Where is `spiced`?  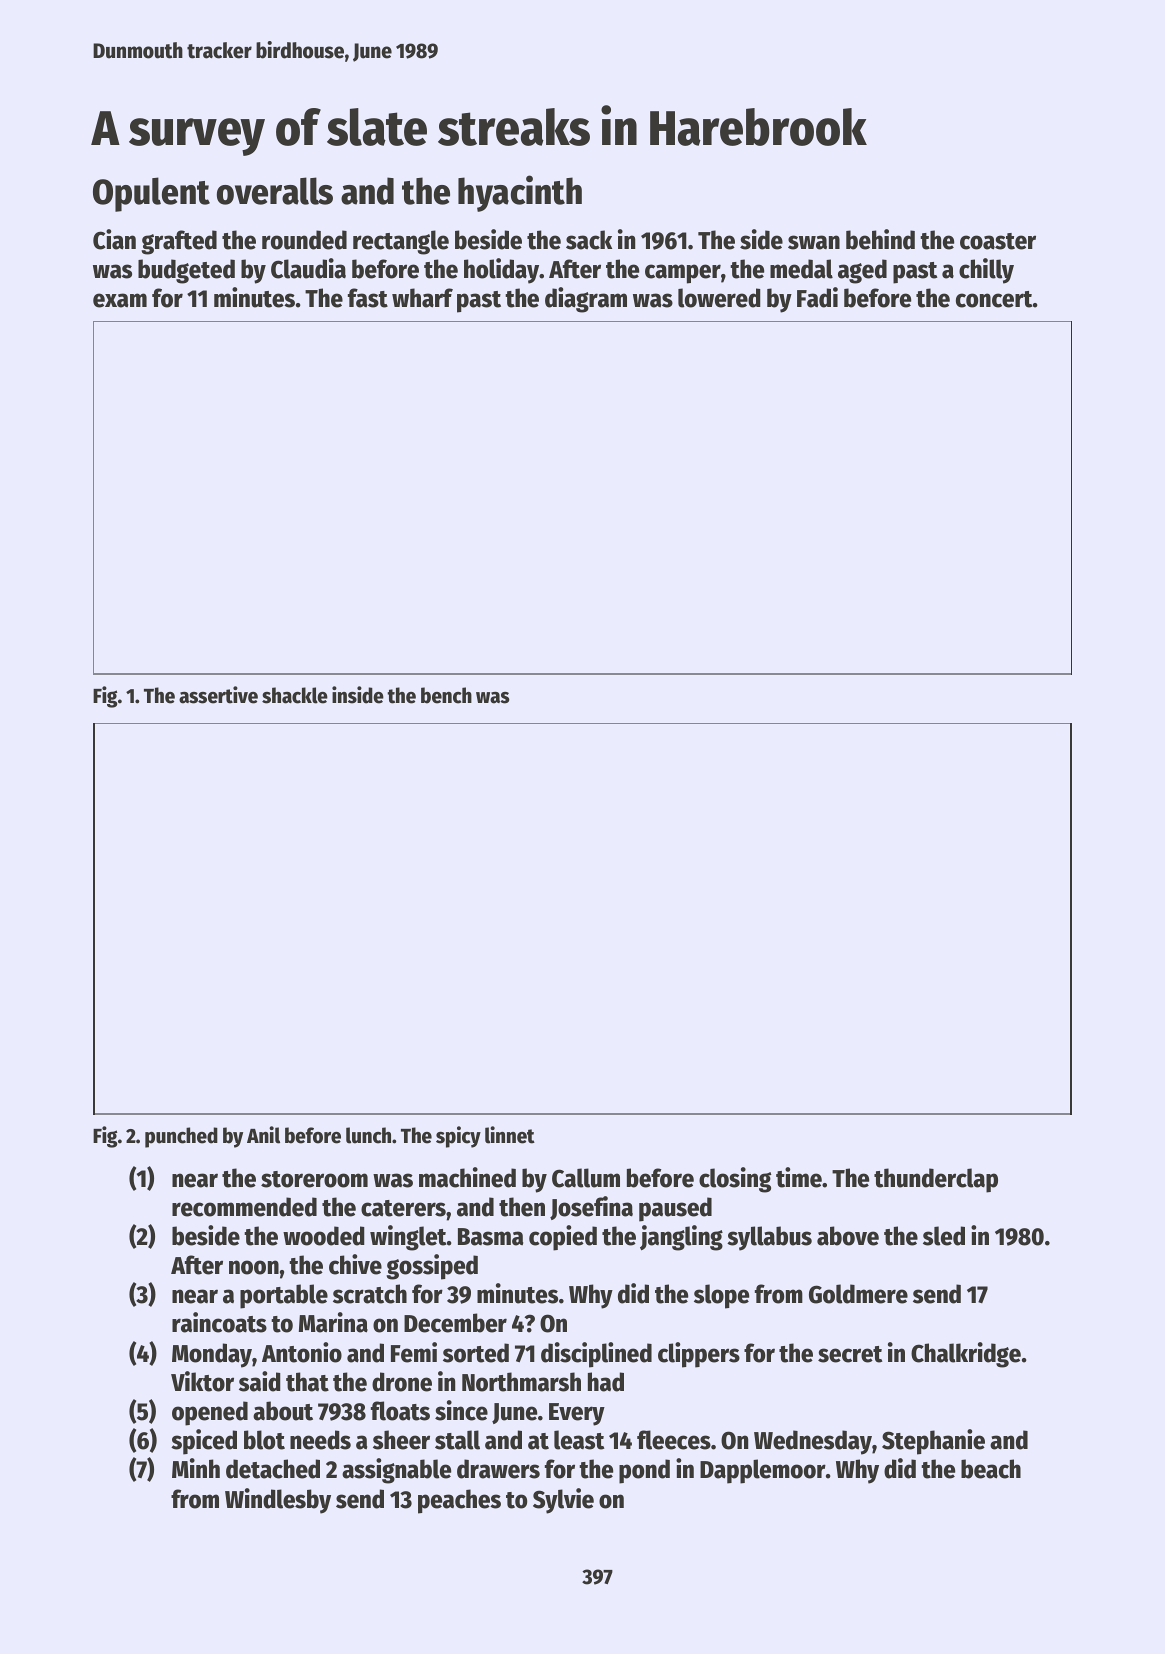
spiced is located at coordinates (204, 1442).
